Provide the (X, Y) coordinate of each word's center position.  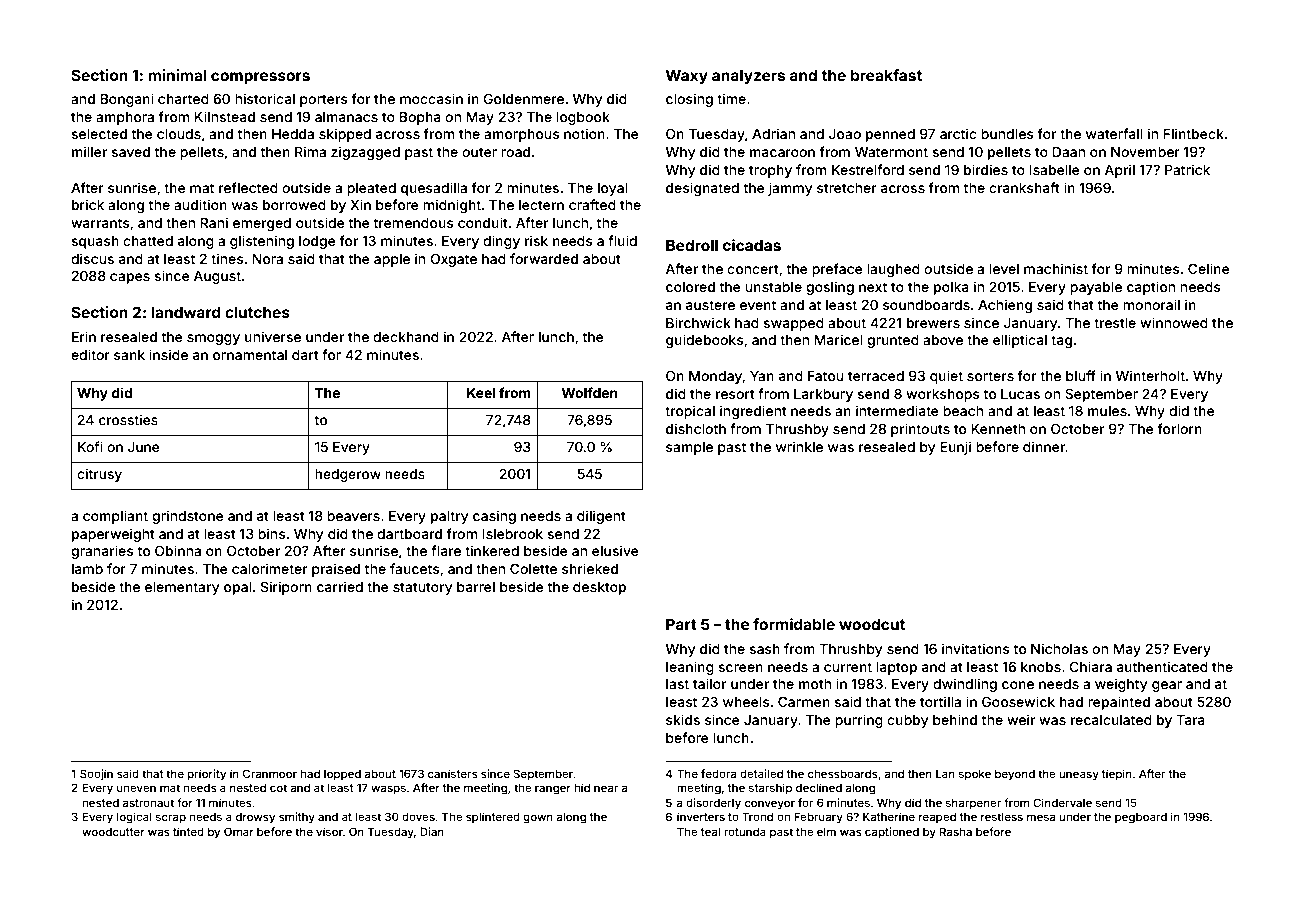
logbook (583, 118)
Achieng (1005, 306)
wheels (746, 702)
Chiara (1090, 666)
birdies (986, 169)
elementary (182, 588)
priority (206, 775)
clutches (257, 312)
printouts (920, 430)
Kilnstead (224, 116)
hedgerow (348, 475)
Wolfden (589, 392)
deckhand (406, 337)
